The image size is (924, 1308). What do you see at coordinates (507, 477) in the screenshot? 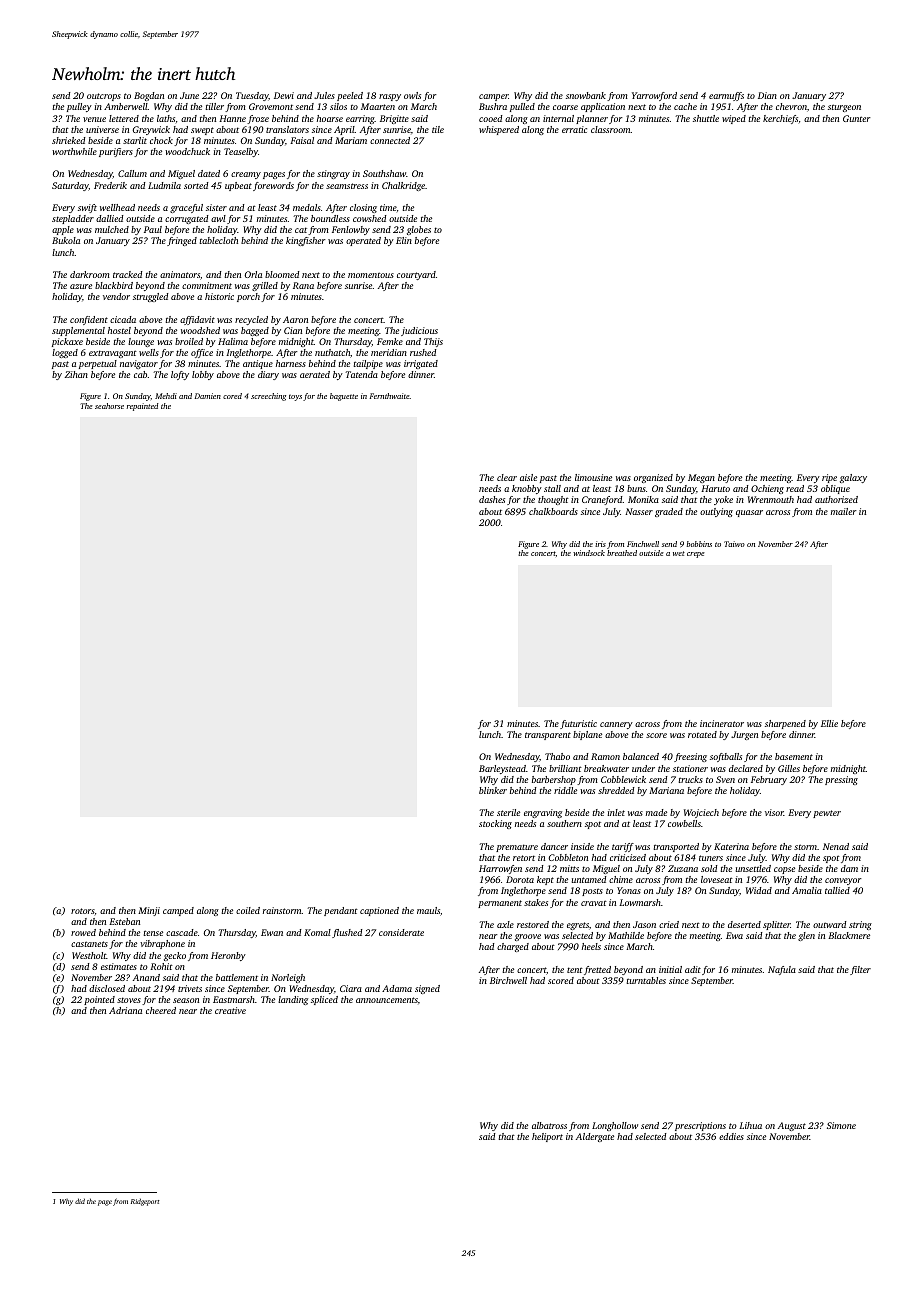
I see `clear` at bounding box center [507, 477].
